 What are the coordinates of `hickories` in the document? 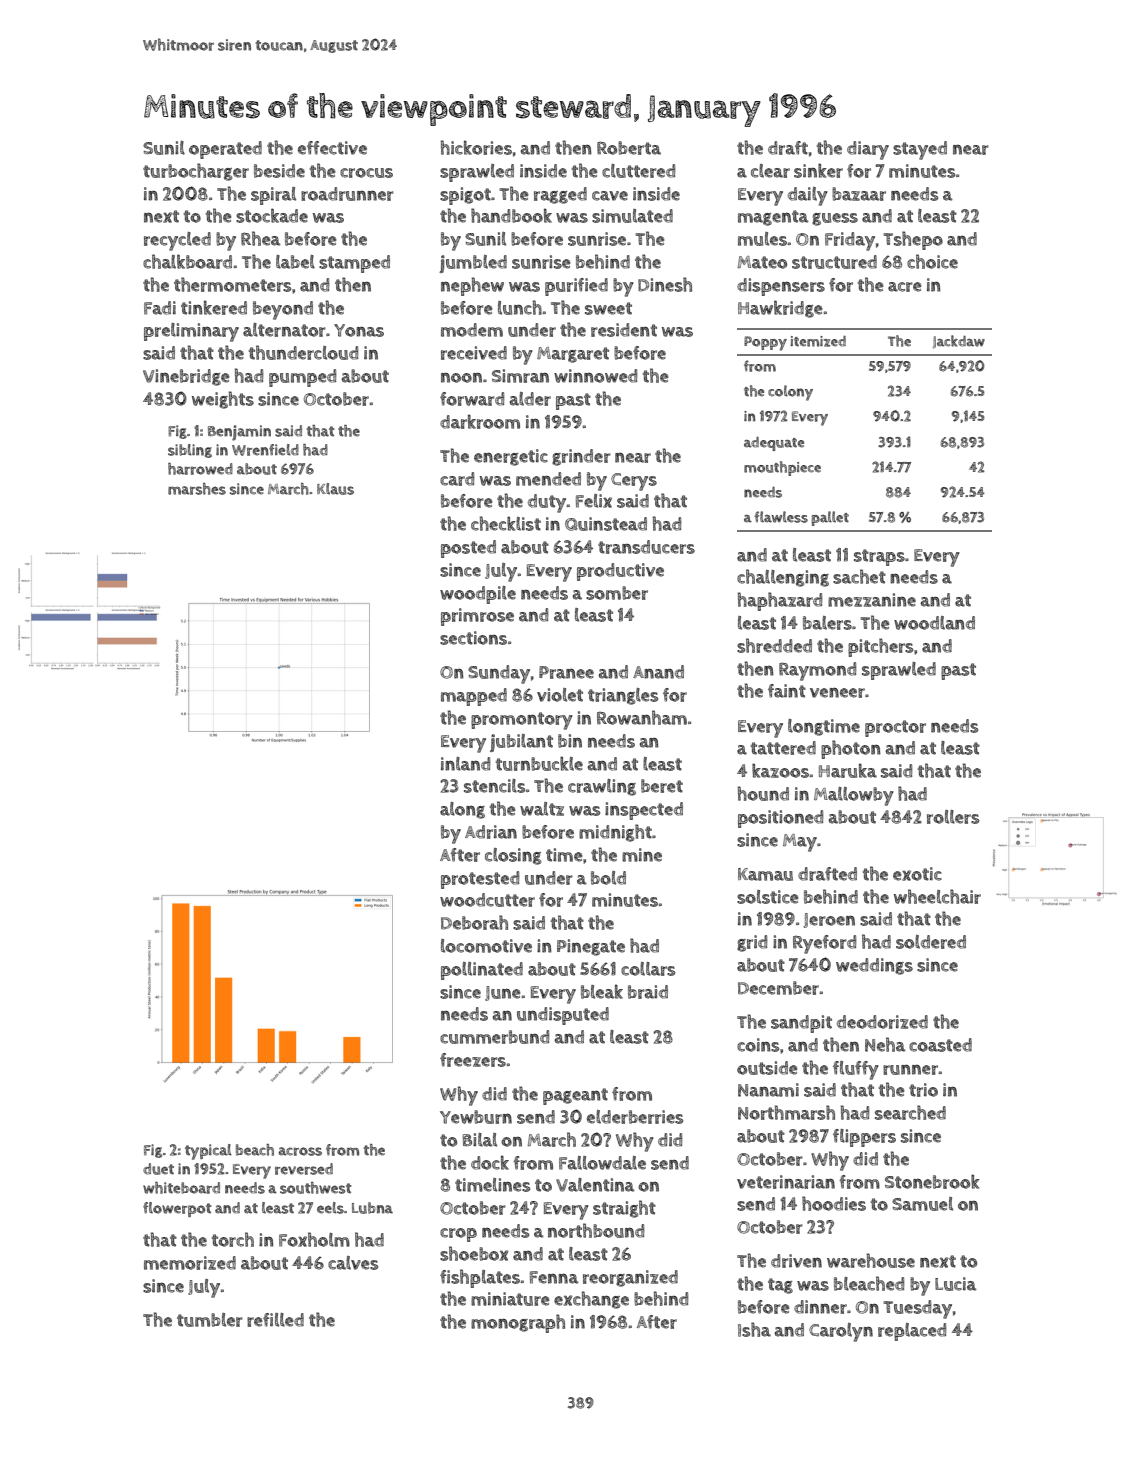 It's located at (476, 147).
